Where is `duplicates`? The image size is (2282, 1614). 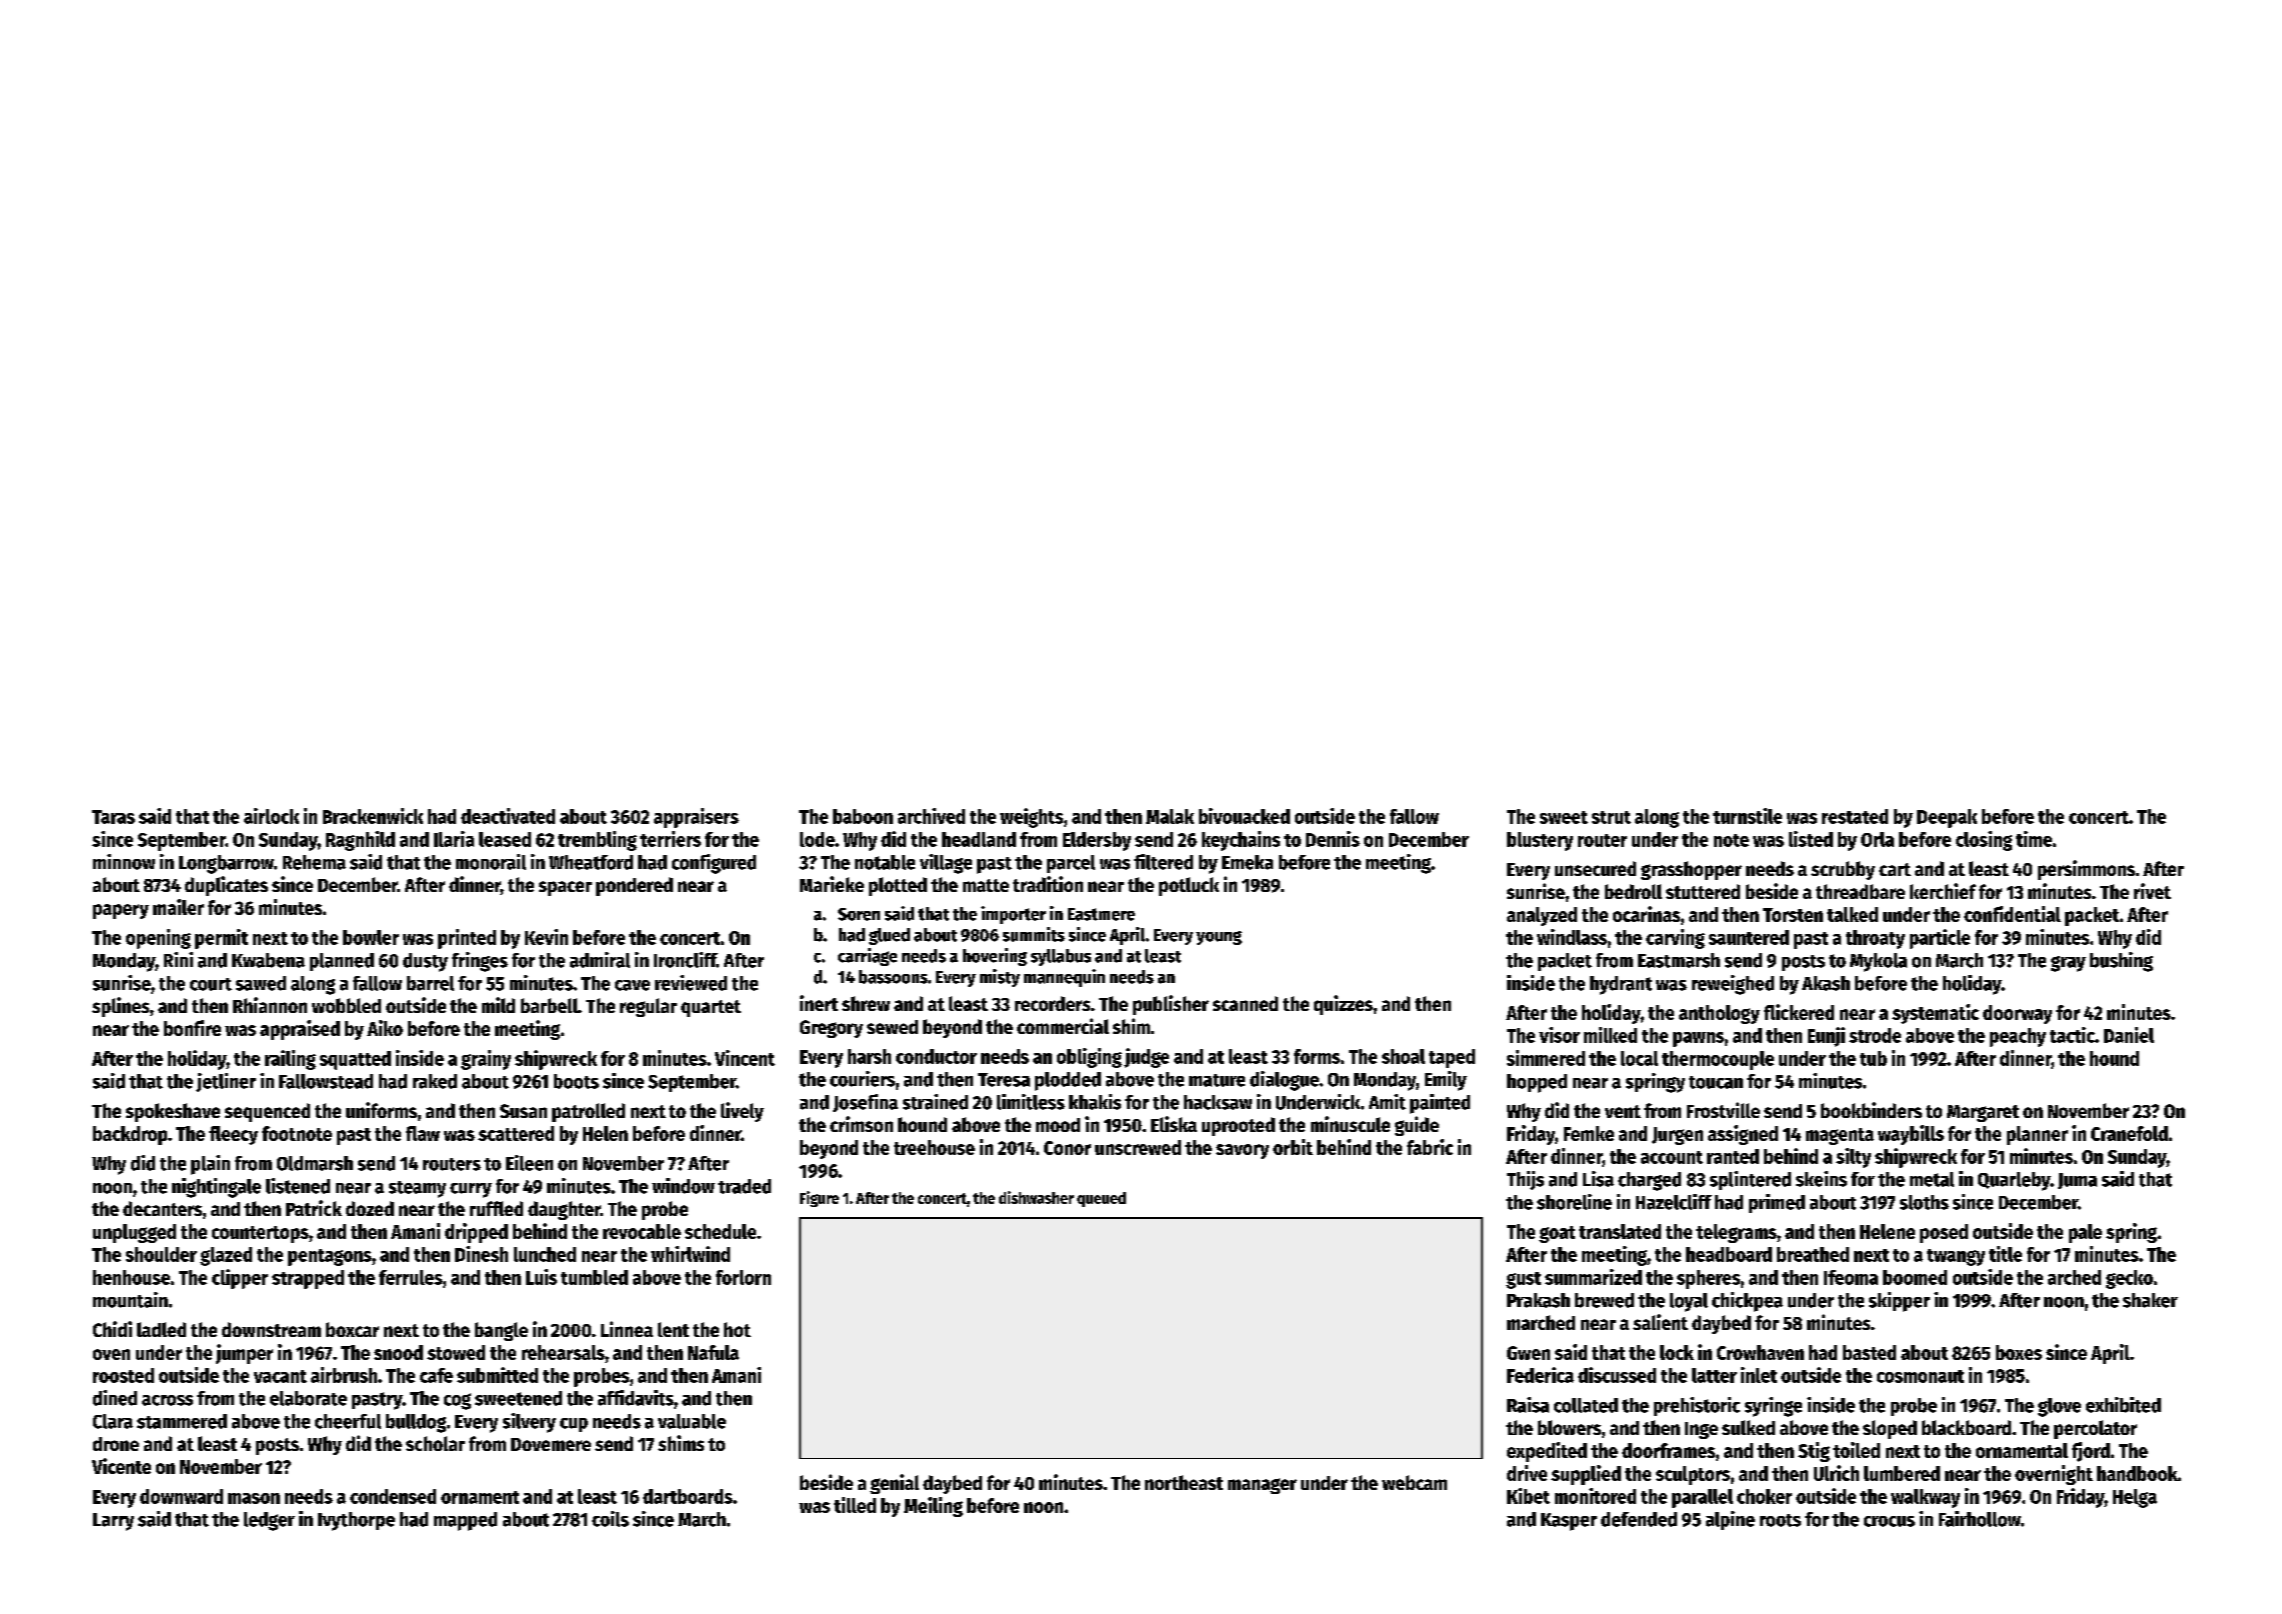 duplicates is located at coordinates (226, 886).
